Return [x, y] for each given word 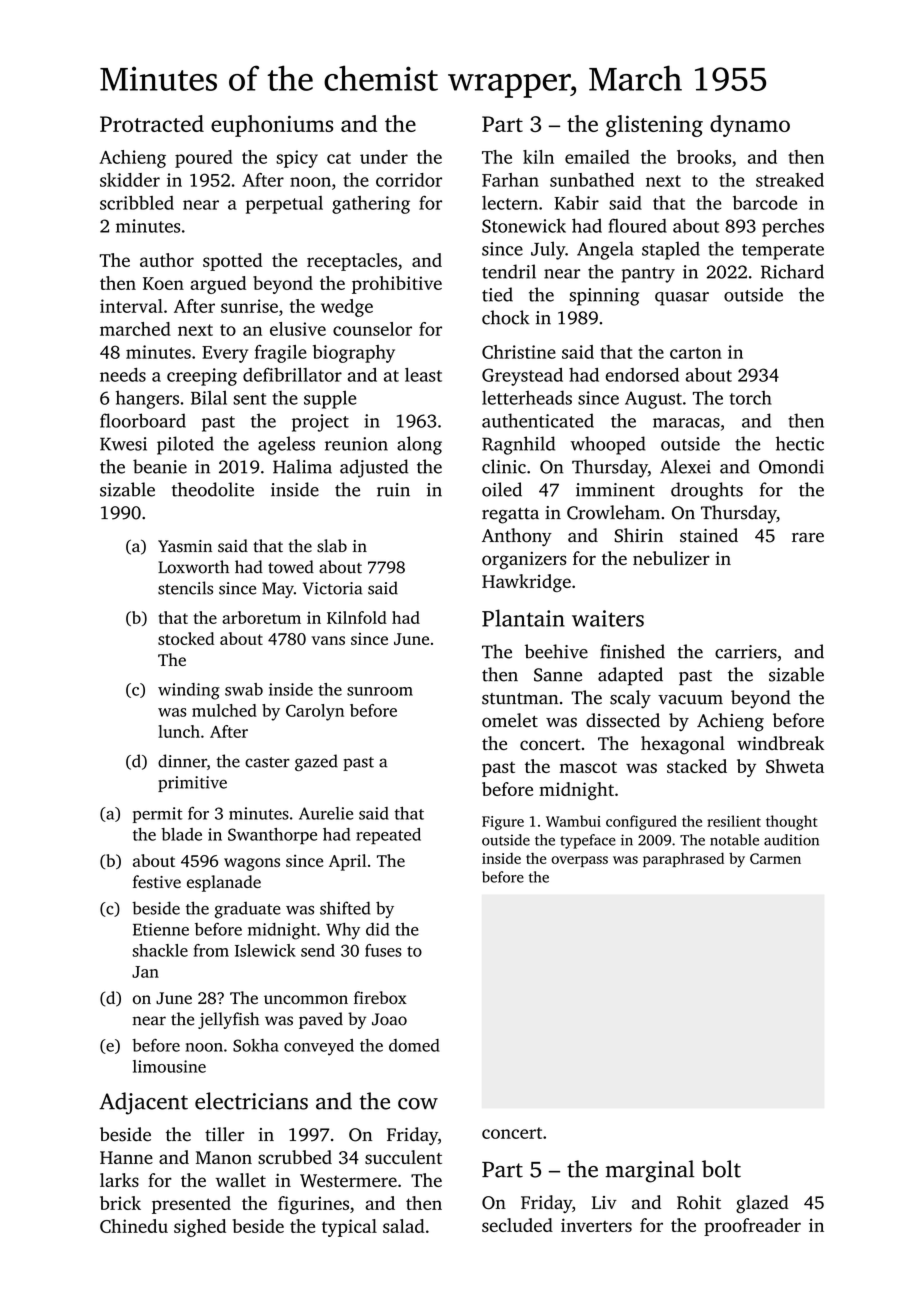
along [419, 445]
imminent [615, 490]
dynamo [750, 126]
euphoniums [272, 126]
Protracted [152, 123]
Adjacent [143, 1103]
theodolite [213, 489]
